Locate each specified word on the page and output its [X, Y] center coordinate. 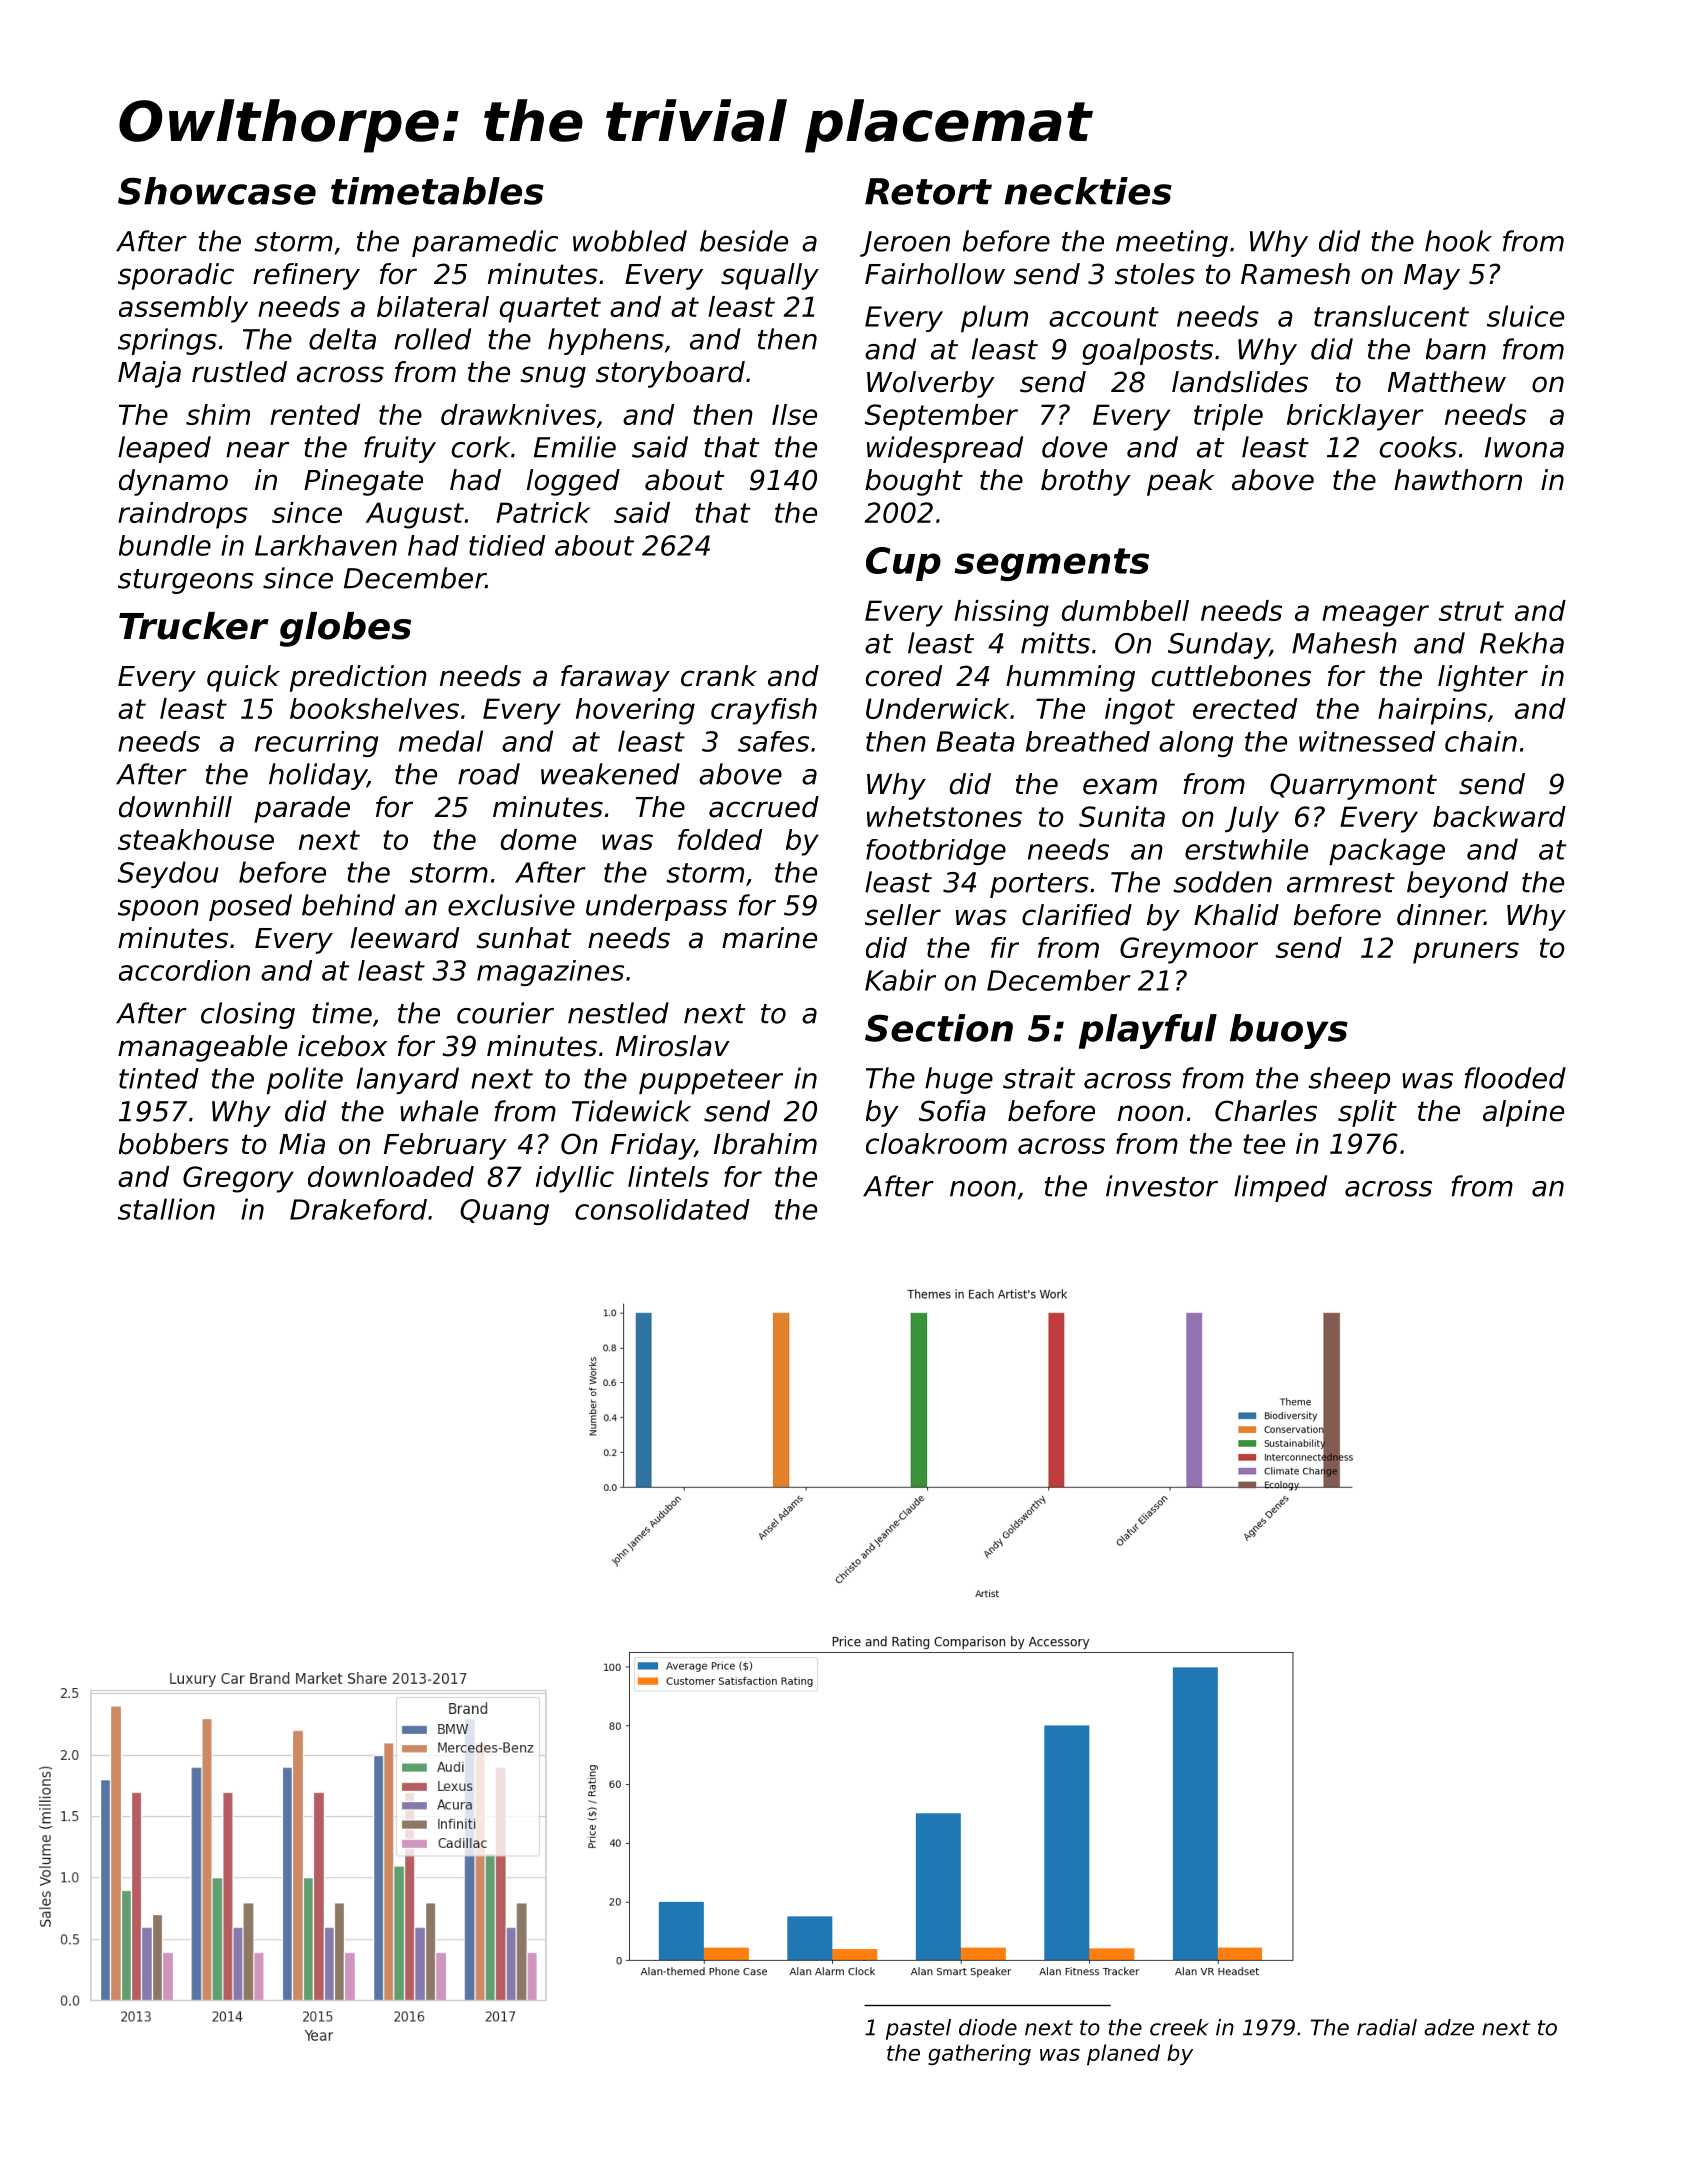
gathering [979, 2054]
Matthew [1447, 382]
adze [1449, 2027]
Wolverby [931, 384]
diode [988, 2027]
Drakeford [358, 1209]
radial [1387, 2027]
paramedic [485, 243]
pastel [918, 2029]
